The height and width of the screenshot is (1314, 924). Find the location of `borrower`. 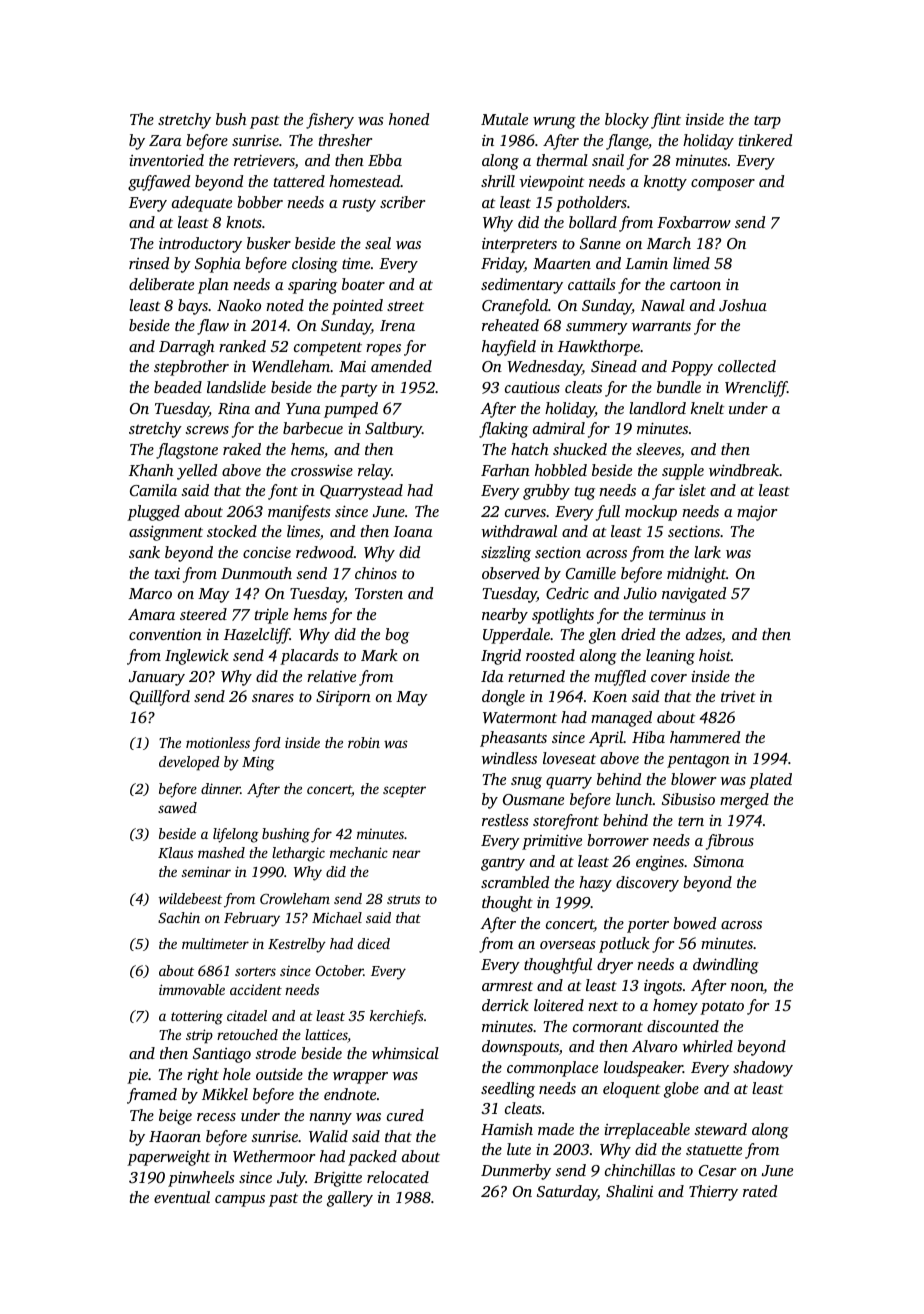

borrower is located at coordinates (618, 840).
